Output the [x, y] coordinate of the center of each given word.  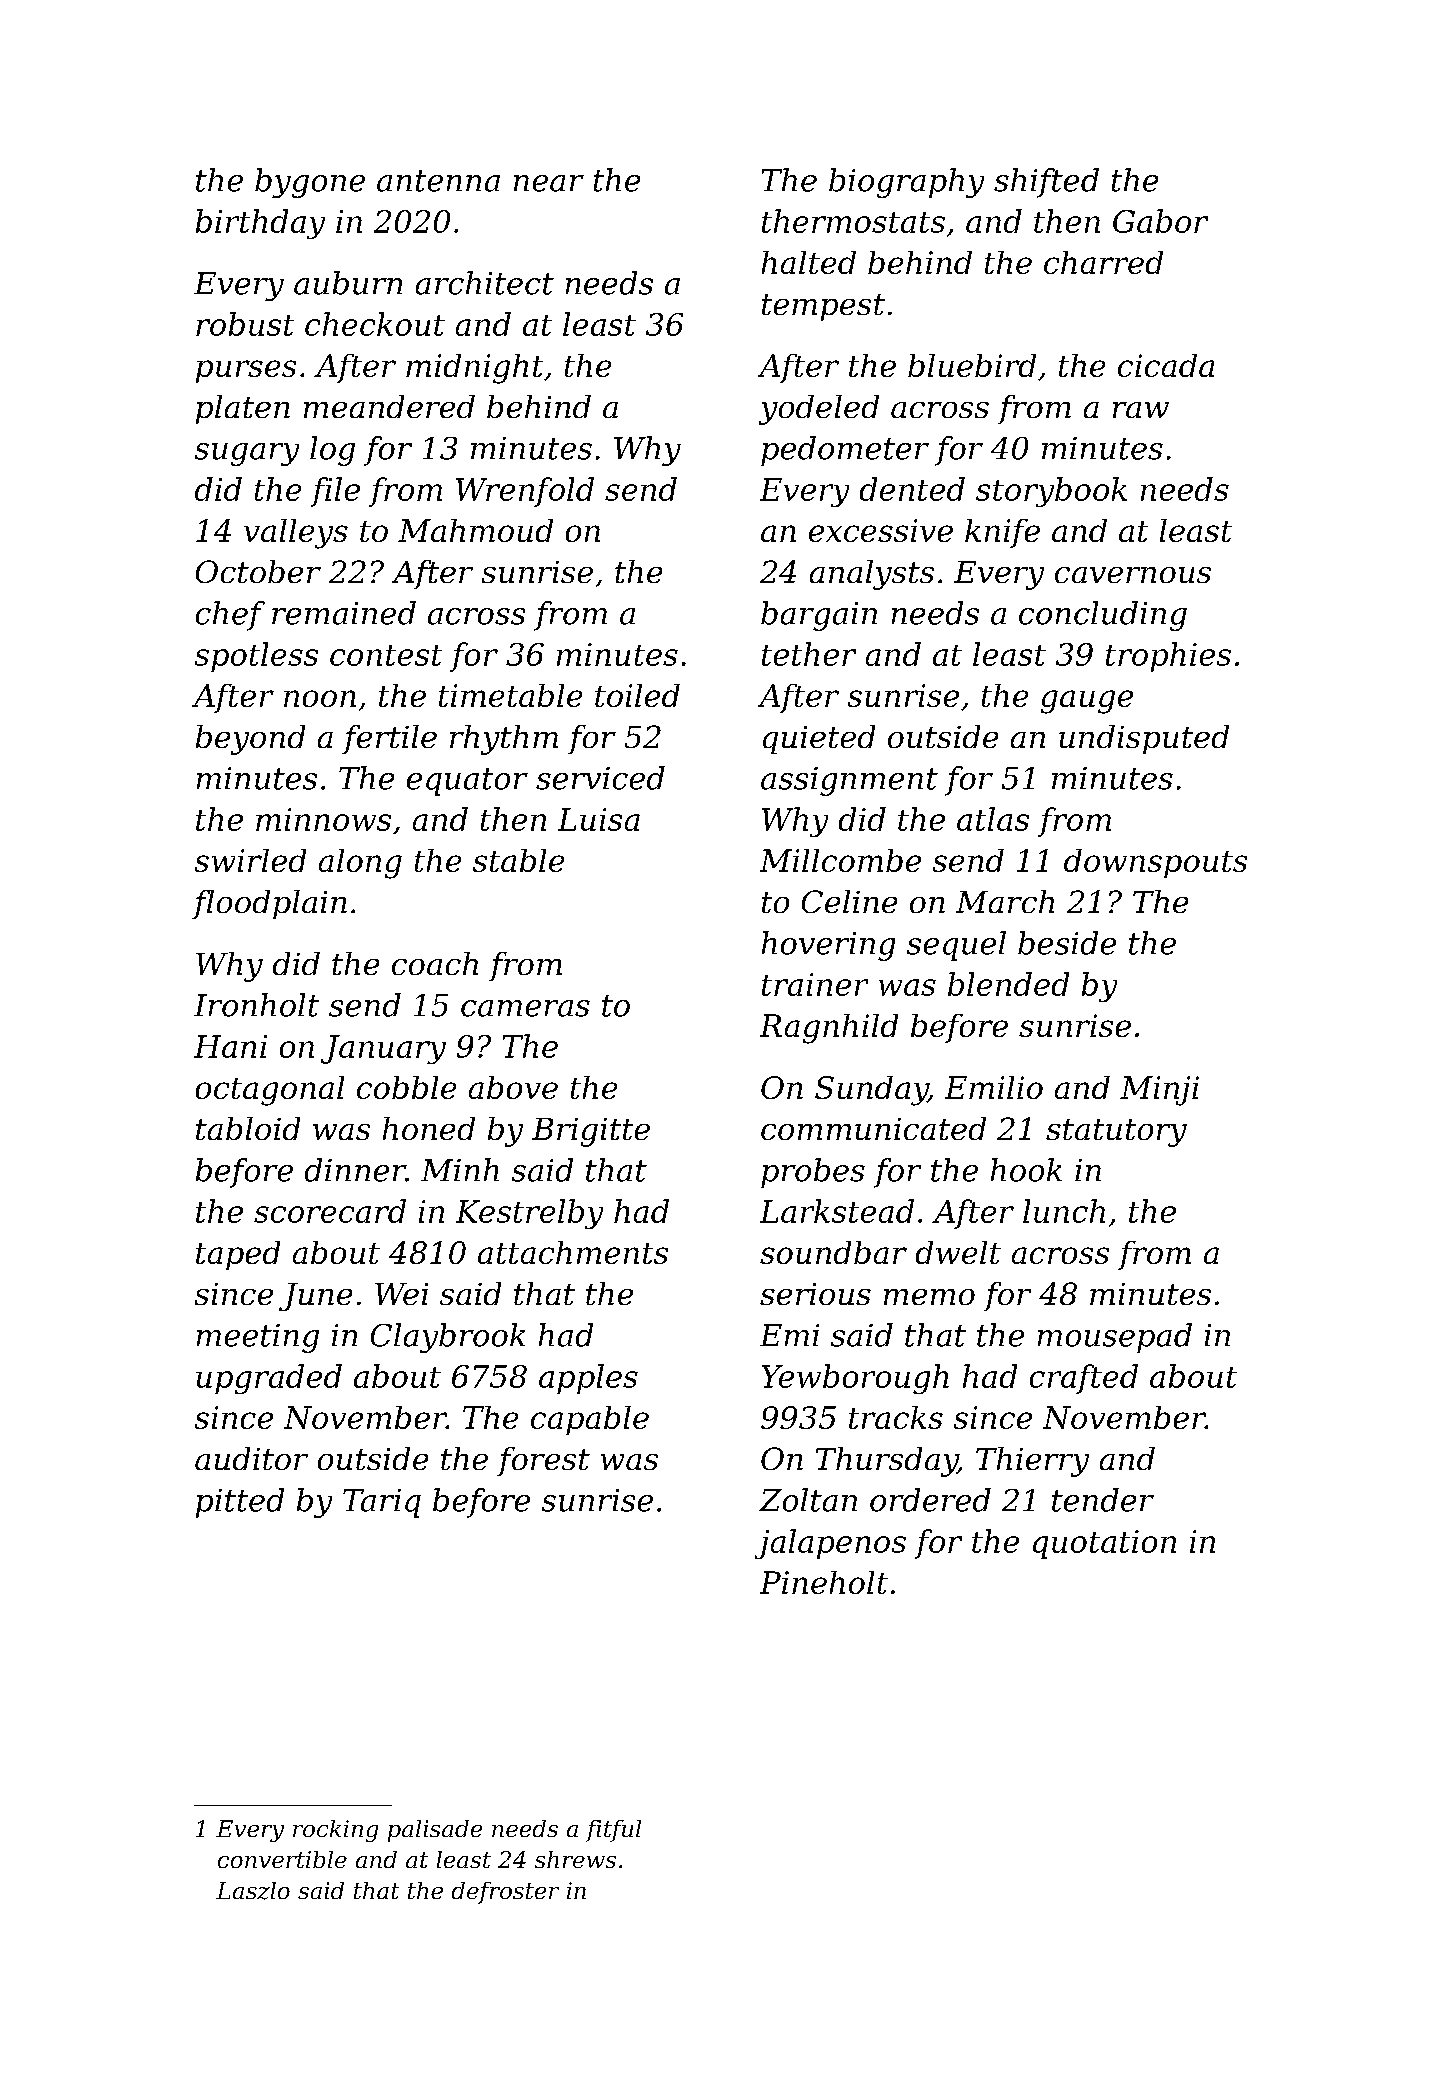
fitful [613, 1831]
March [1005, 901]
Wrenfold [525, 492]
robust [245, 324]
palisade [435, 1831]
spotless [256, 657]
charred [1103, 262]
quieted [819, 739]
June [315, 1297]
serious [815, 1294]
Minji [1159, 1091]
